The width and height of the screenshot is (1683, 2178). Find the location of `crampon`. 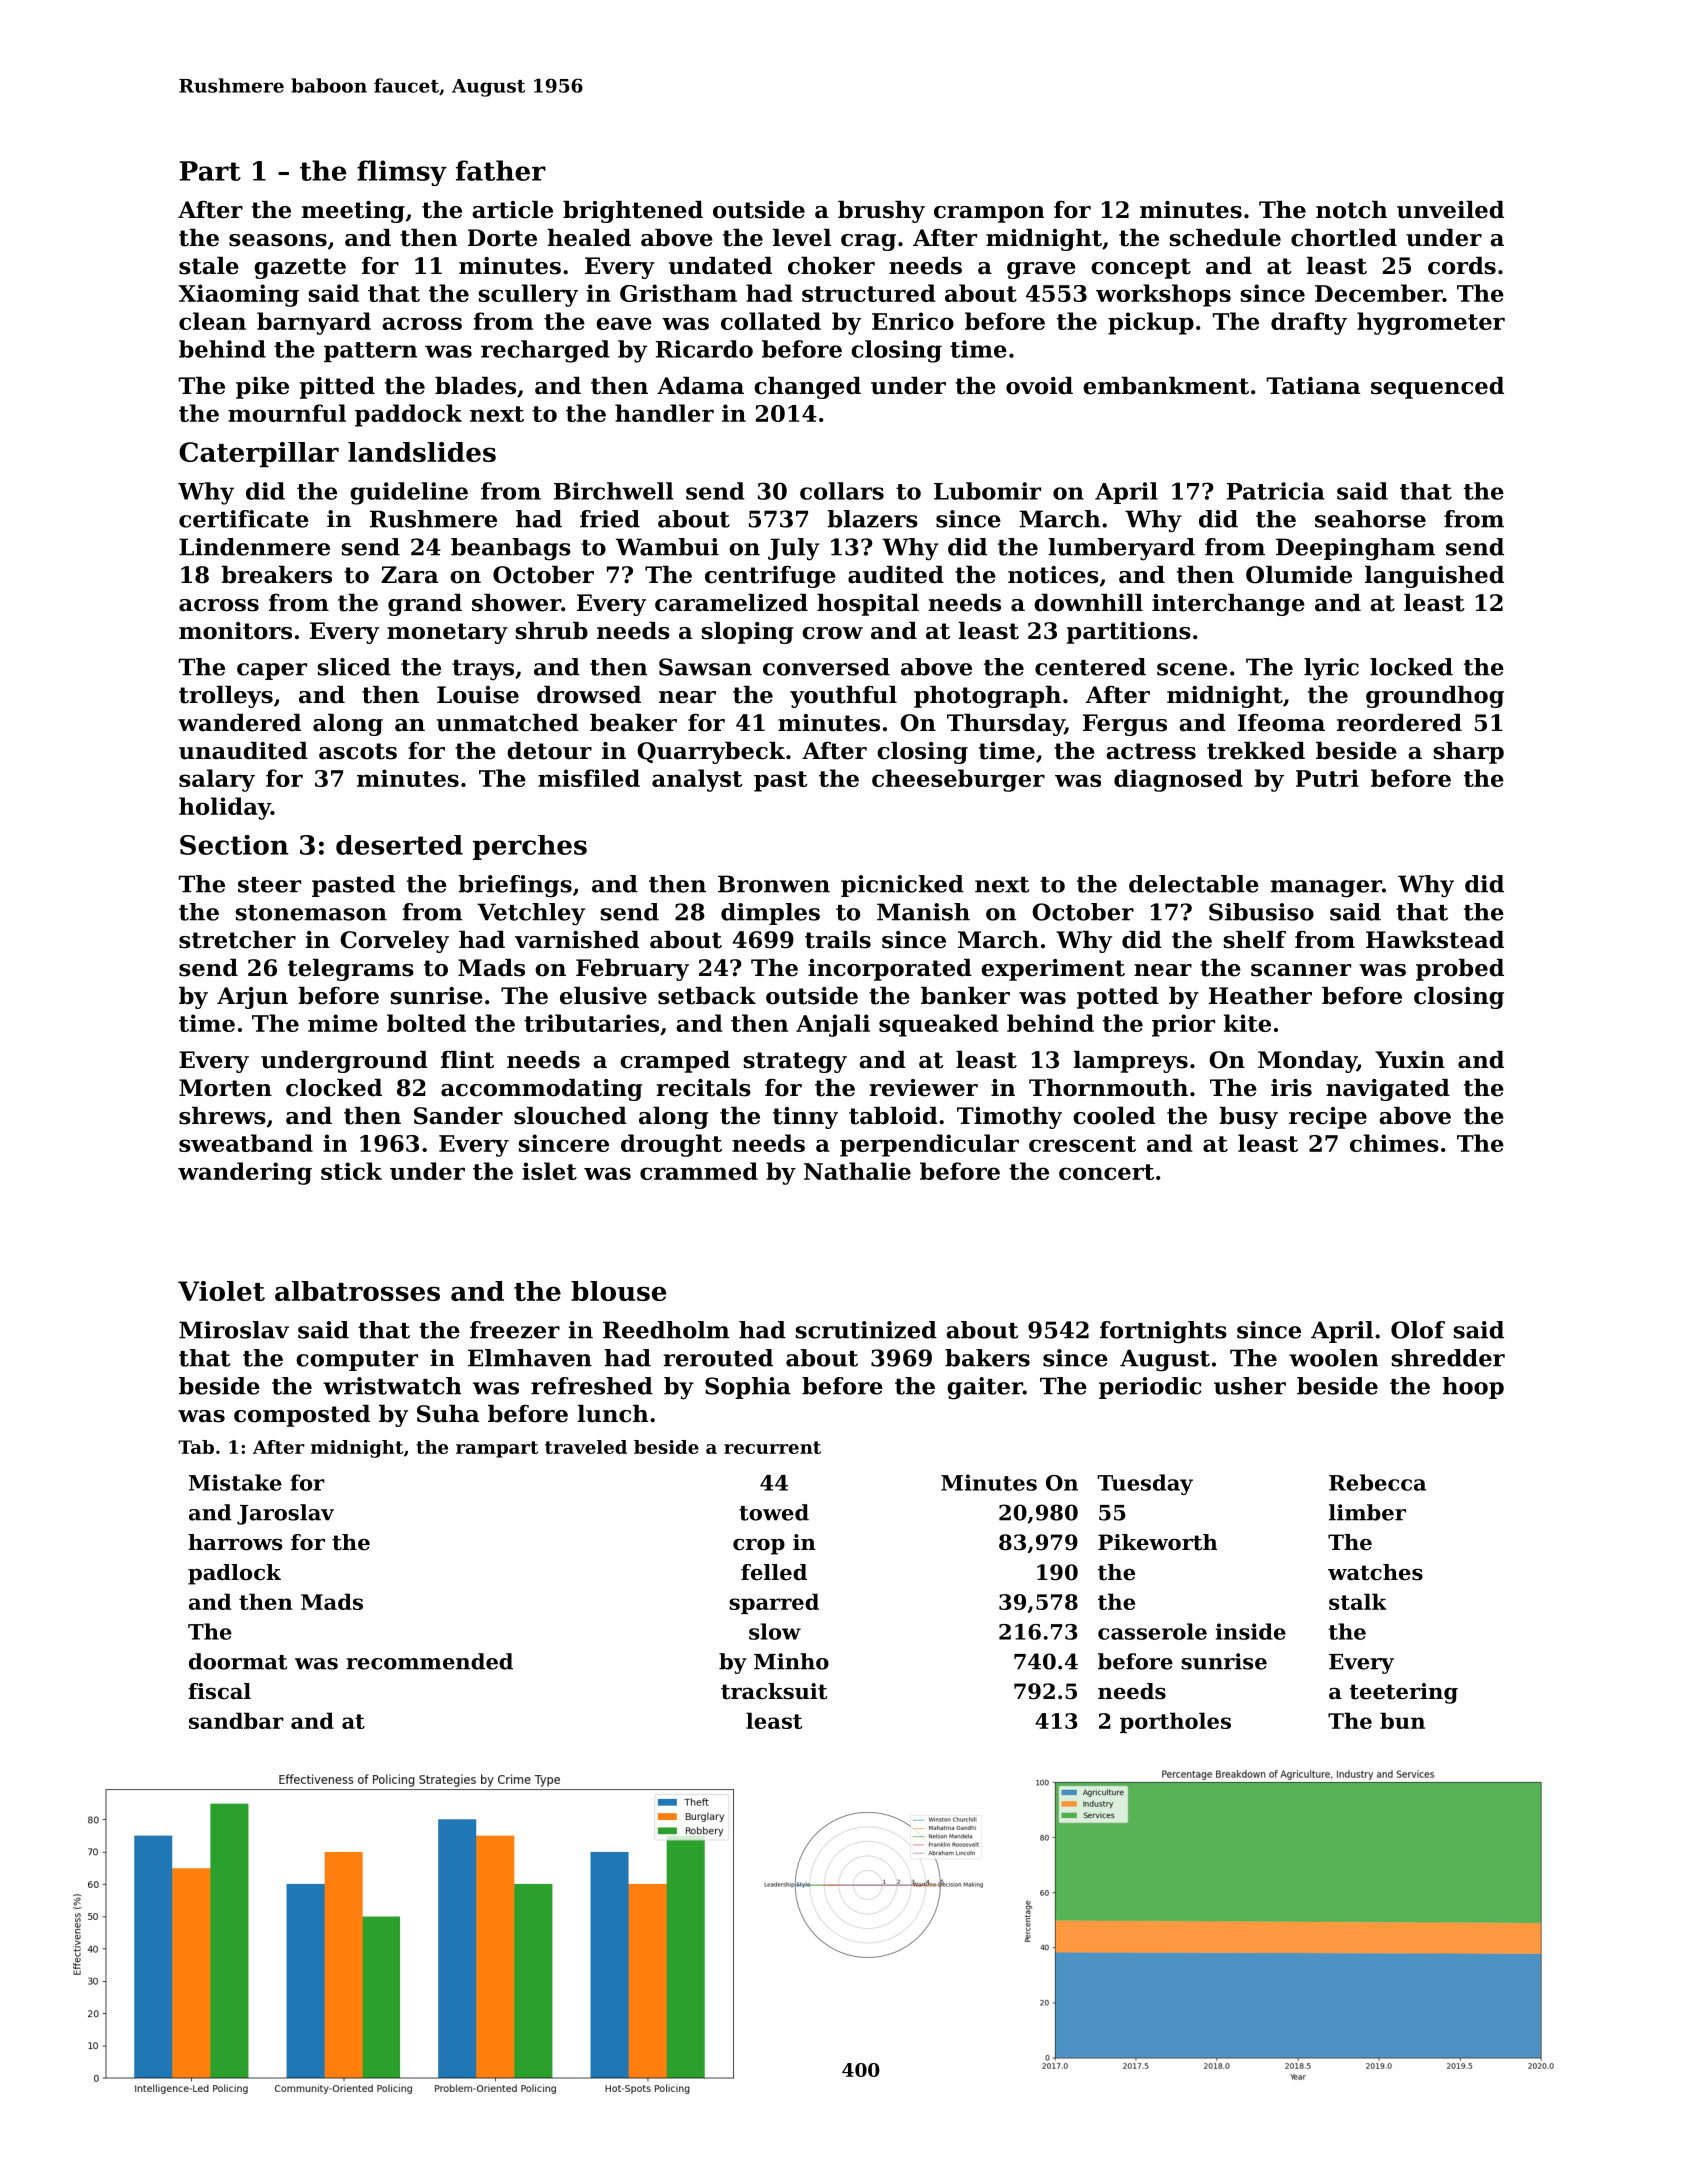

crampon is located at coordinates (989, 214).
